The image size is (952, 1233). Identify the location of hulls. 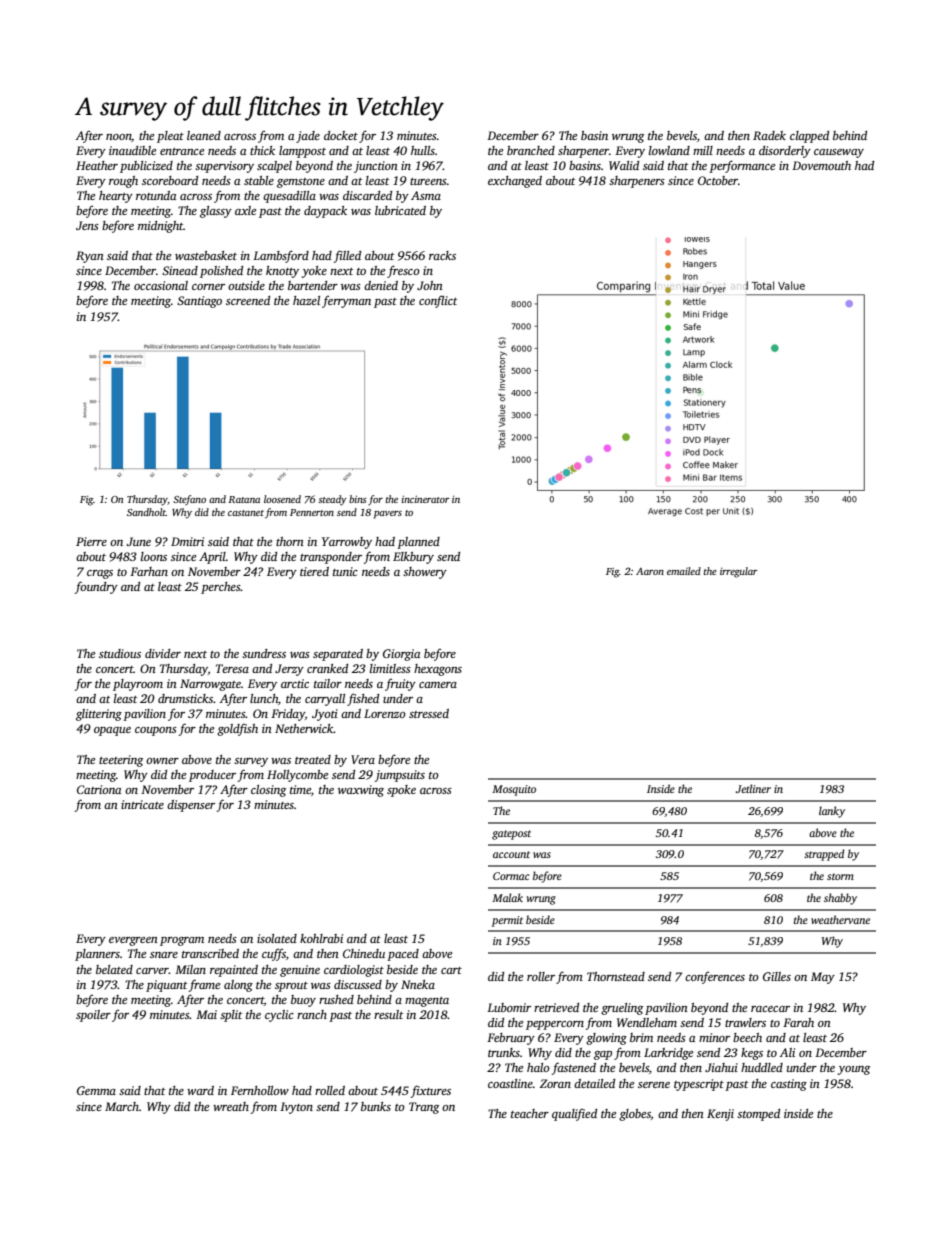
(423, 150).
